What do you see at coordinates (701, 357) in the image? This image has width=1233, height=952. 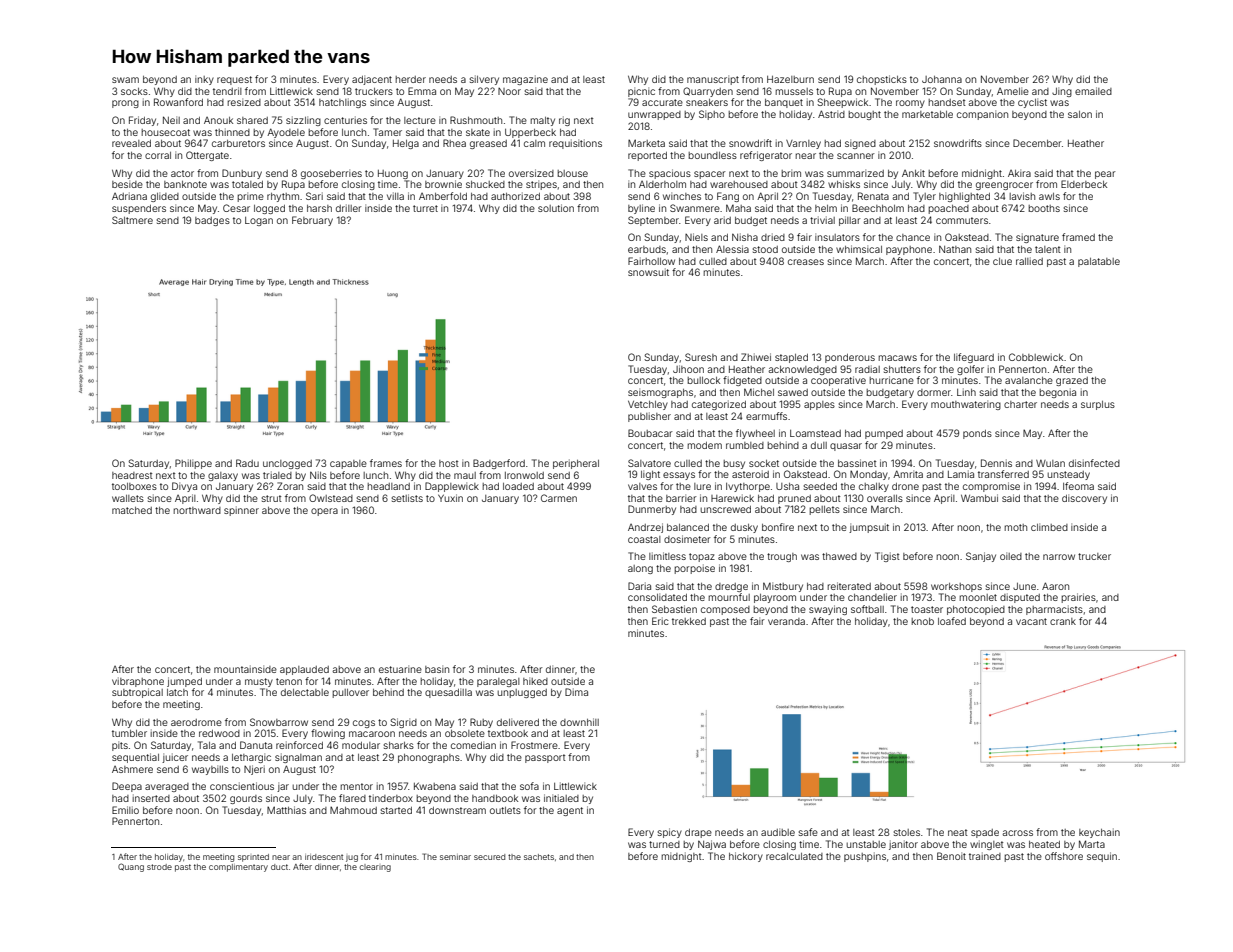 I see `Suresh` at bounding box center [701, 357].
